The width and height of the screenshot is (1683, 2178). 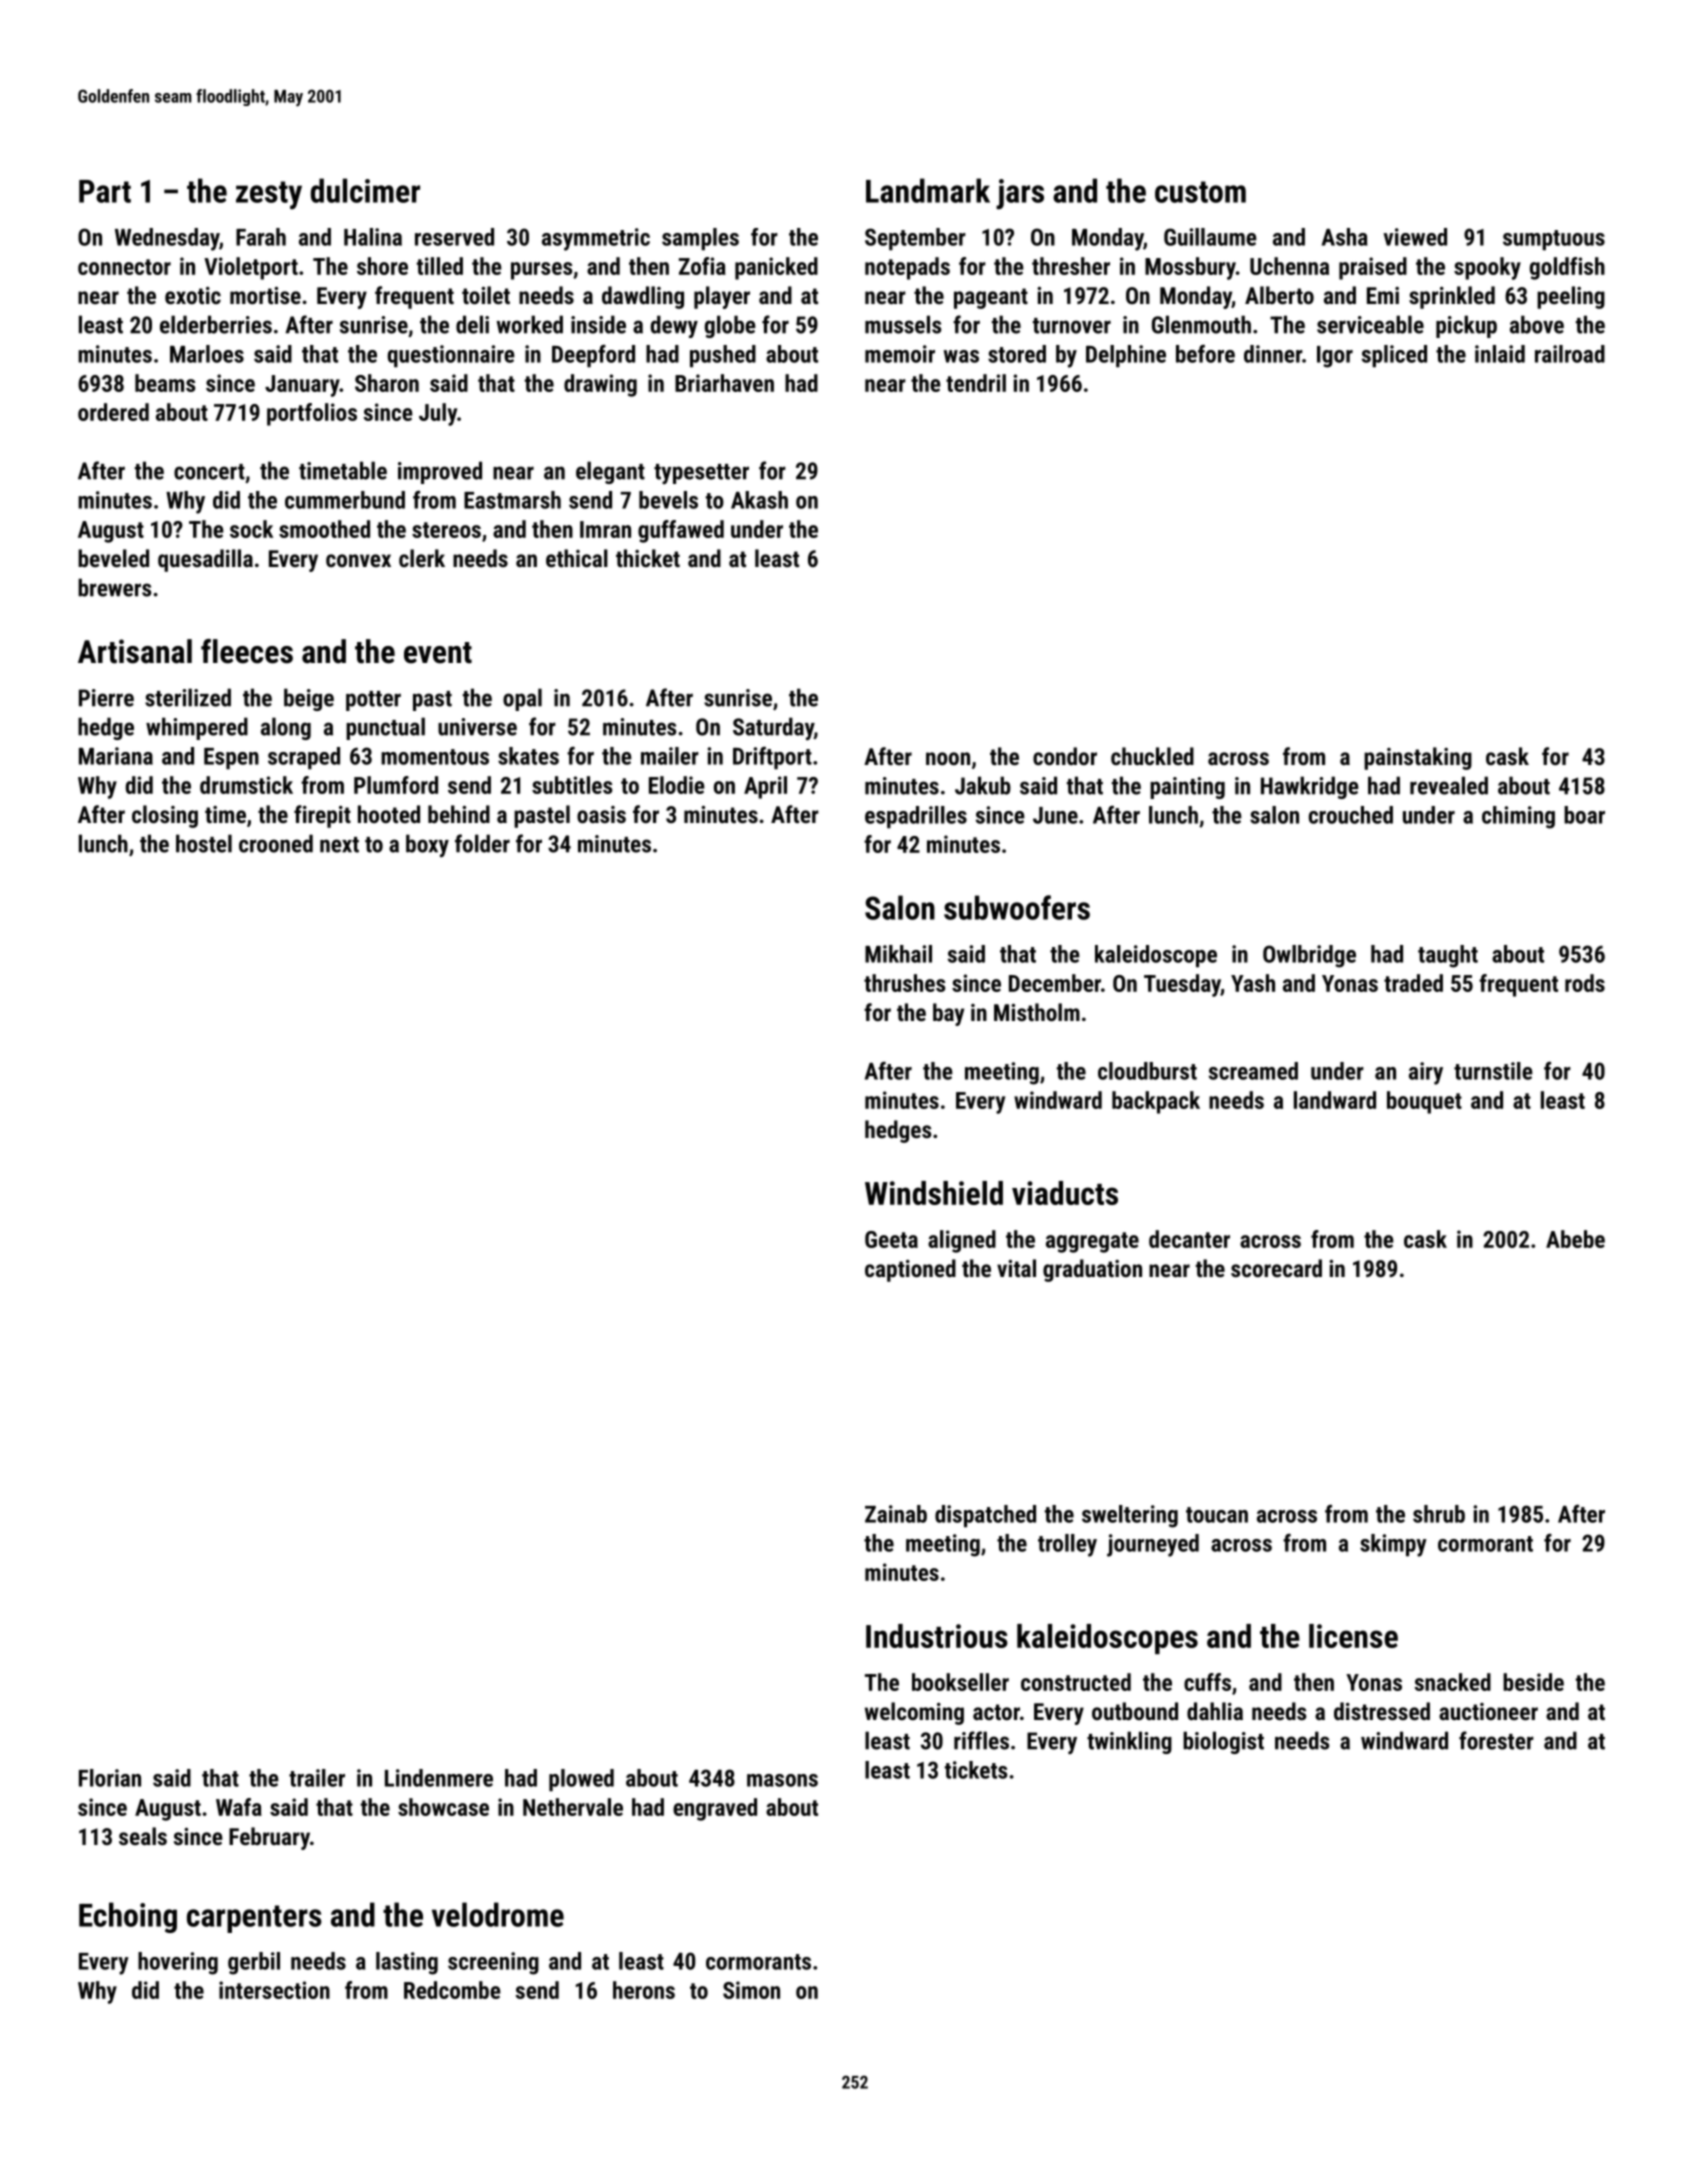 I want to click on Landmark, so click(x=928, y=190).
